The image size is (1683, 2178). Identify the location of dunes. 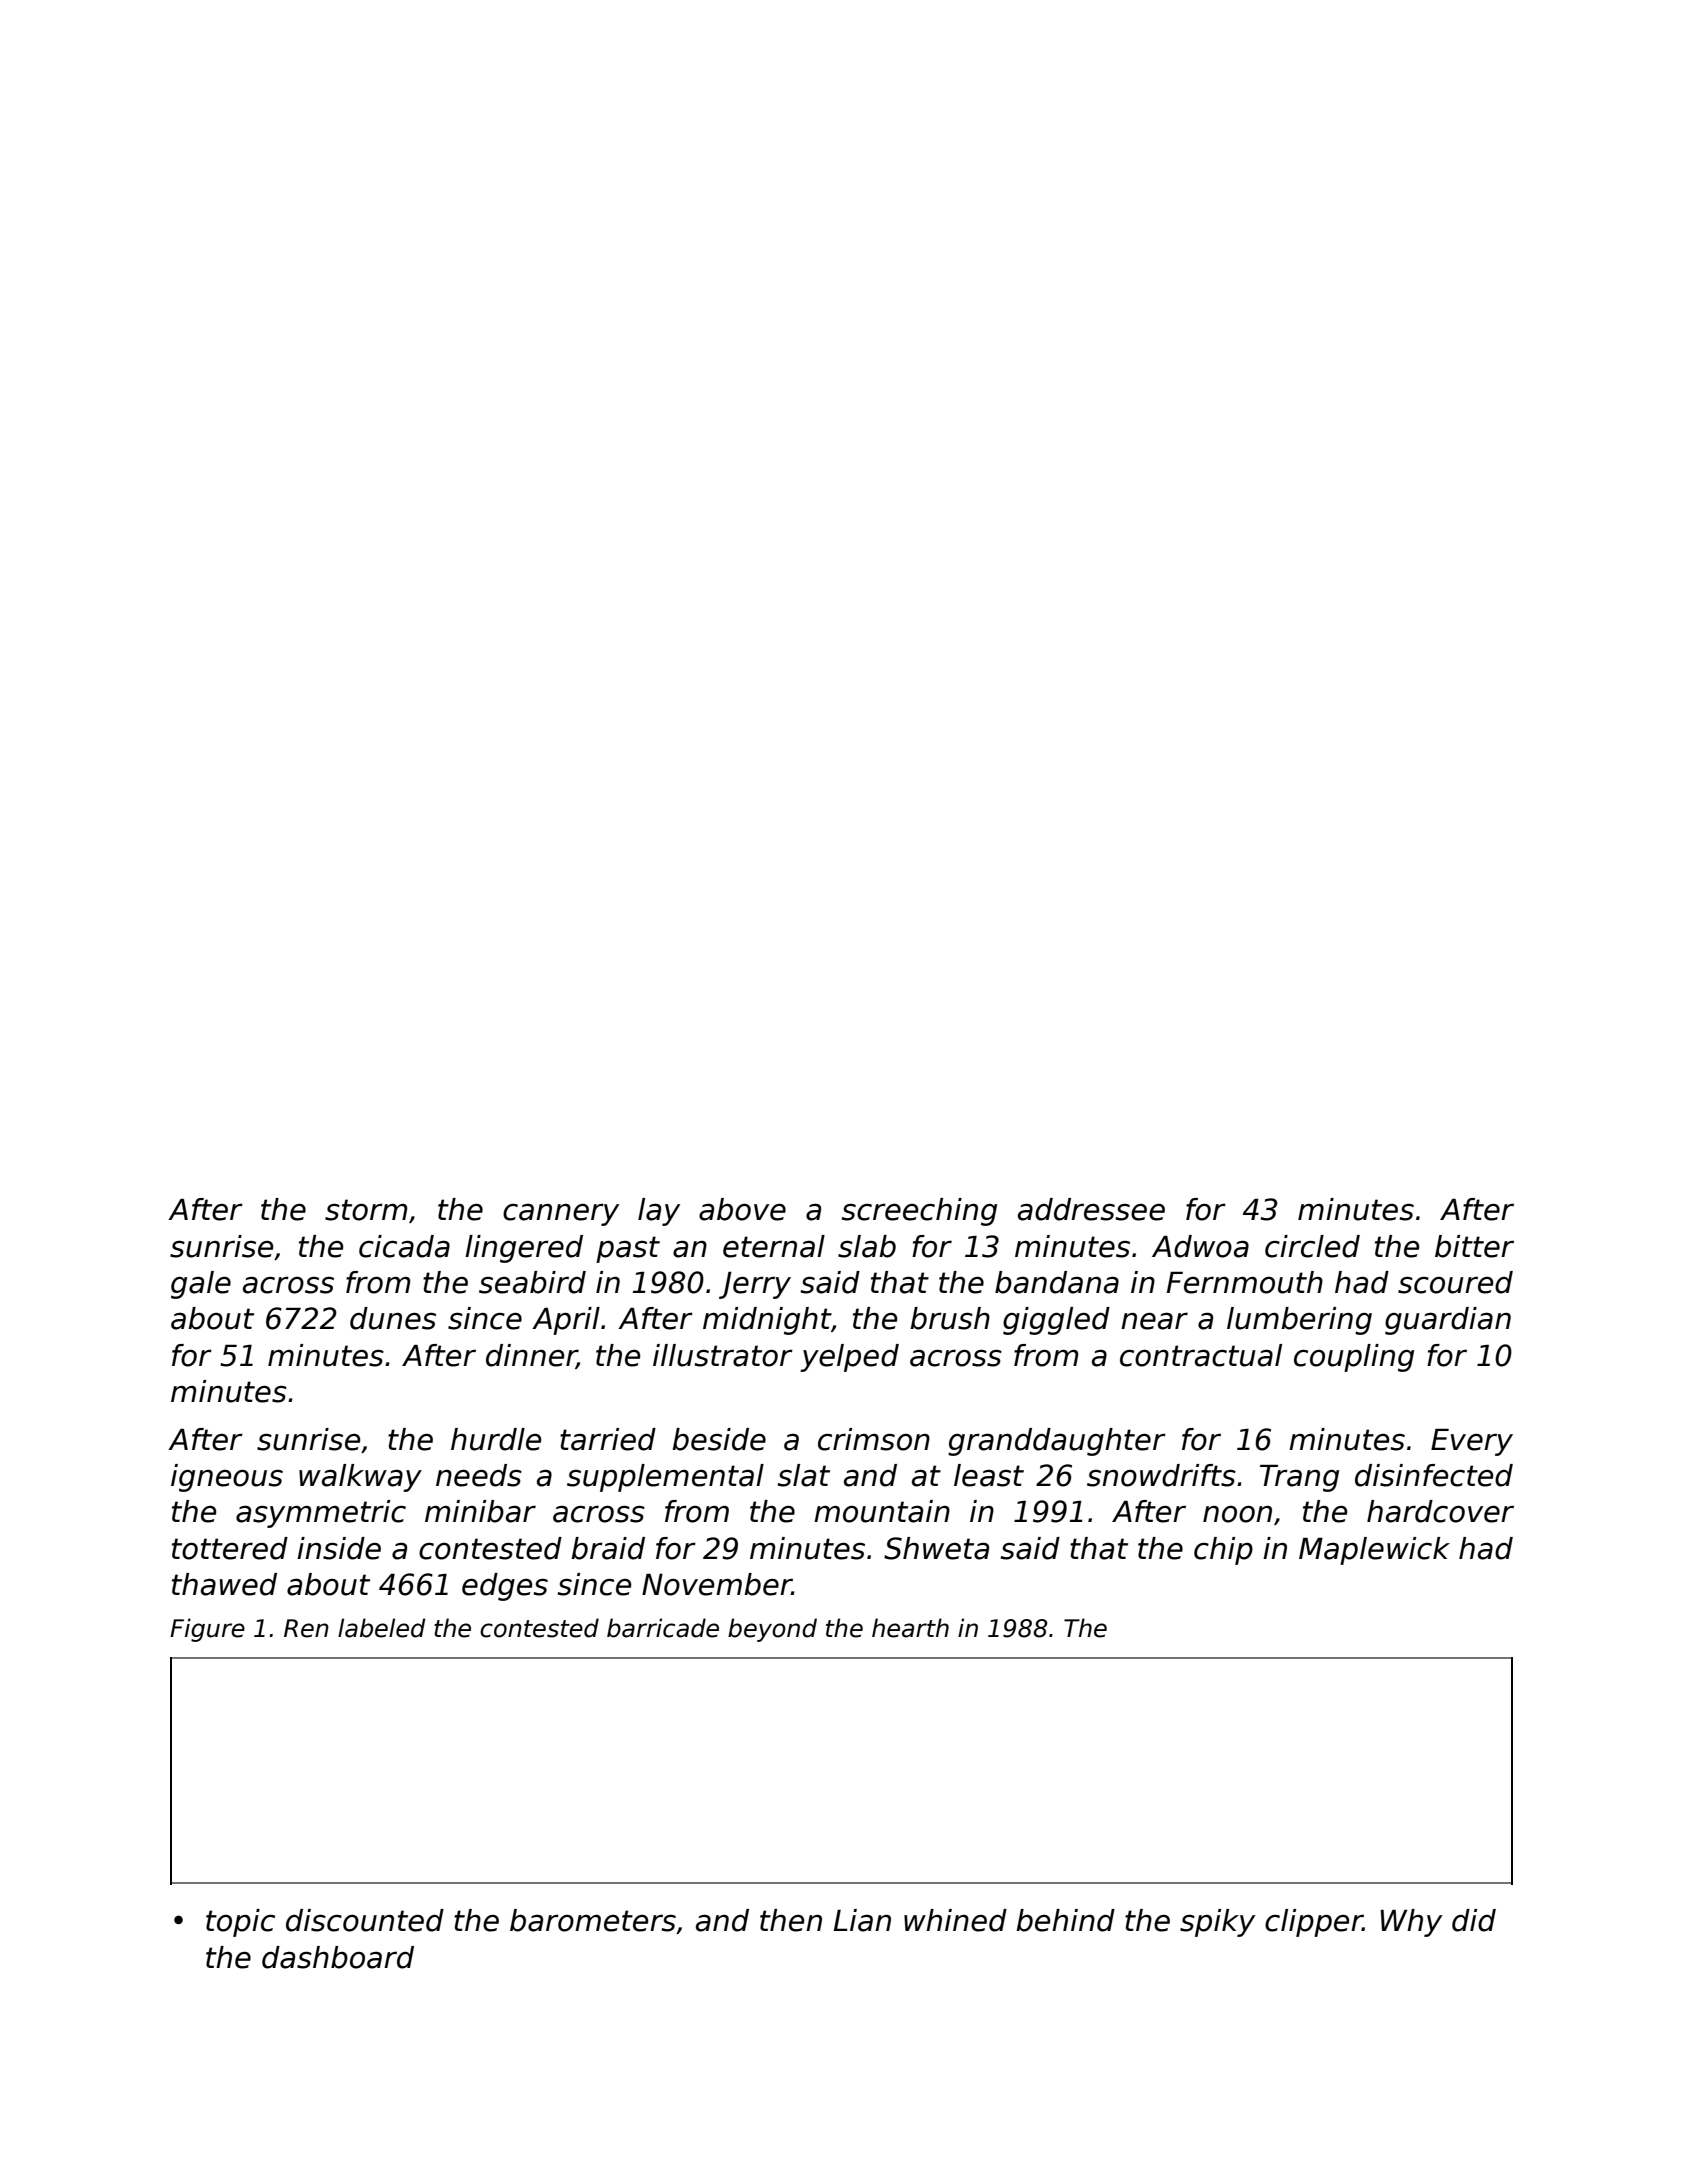
(393, 1318).
